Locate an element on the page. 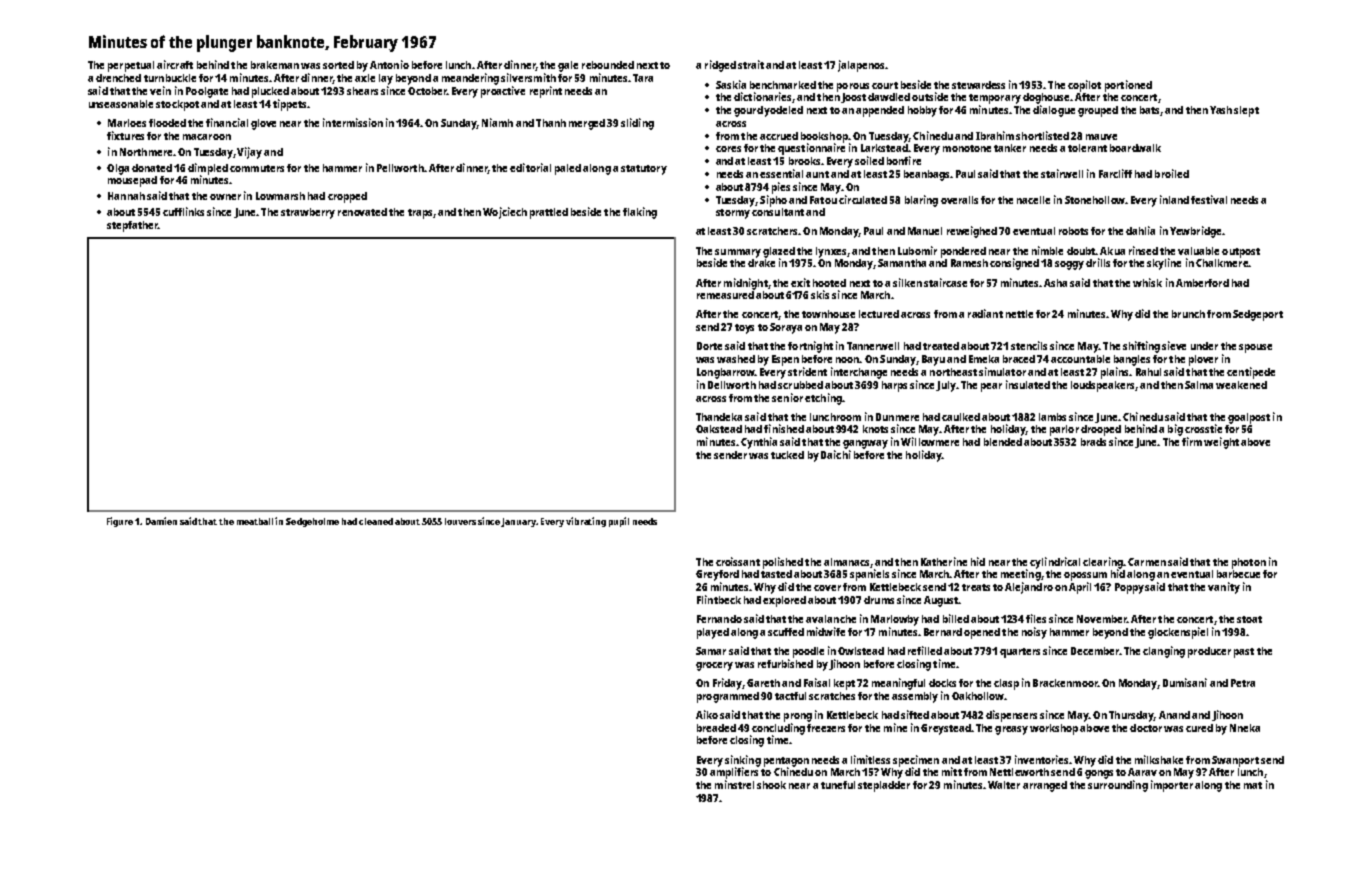 Image resolution: width=1372 pixels, height=887 pixels. croissant is located at coordinates (738, 561).
